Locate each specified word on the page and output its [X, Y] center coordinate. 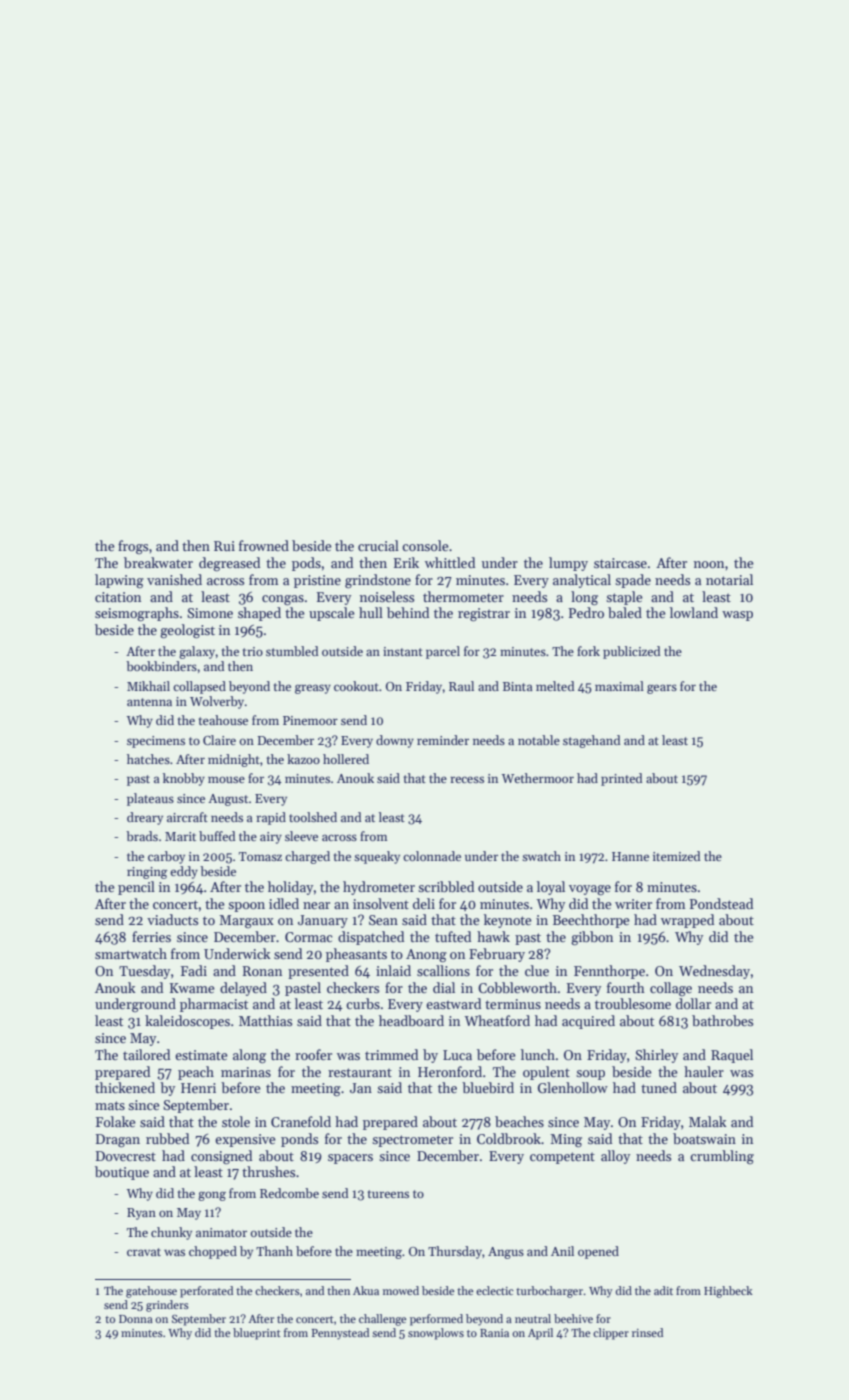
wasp [737, 616]
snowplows [436, 1334]
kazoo [303, 759]
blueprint [257, 1334]
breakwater [158, 562]
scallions [443, 970]
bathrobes [722, 1020]
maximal [619, 686]
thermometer [463, 596]
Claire [219, 740]
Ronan [262, 971]
